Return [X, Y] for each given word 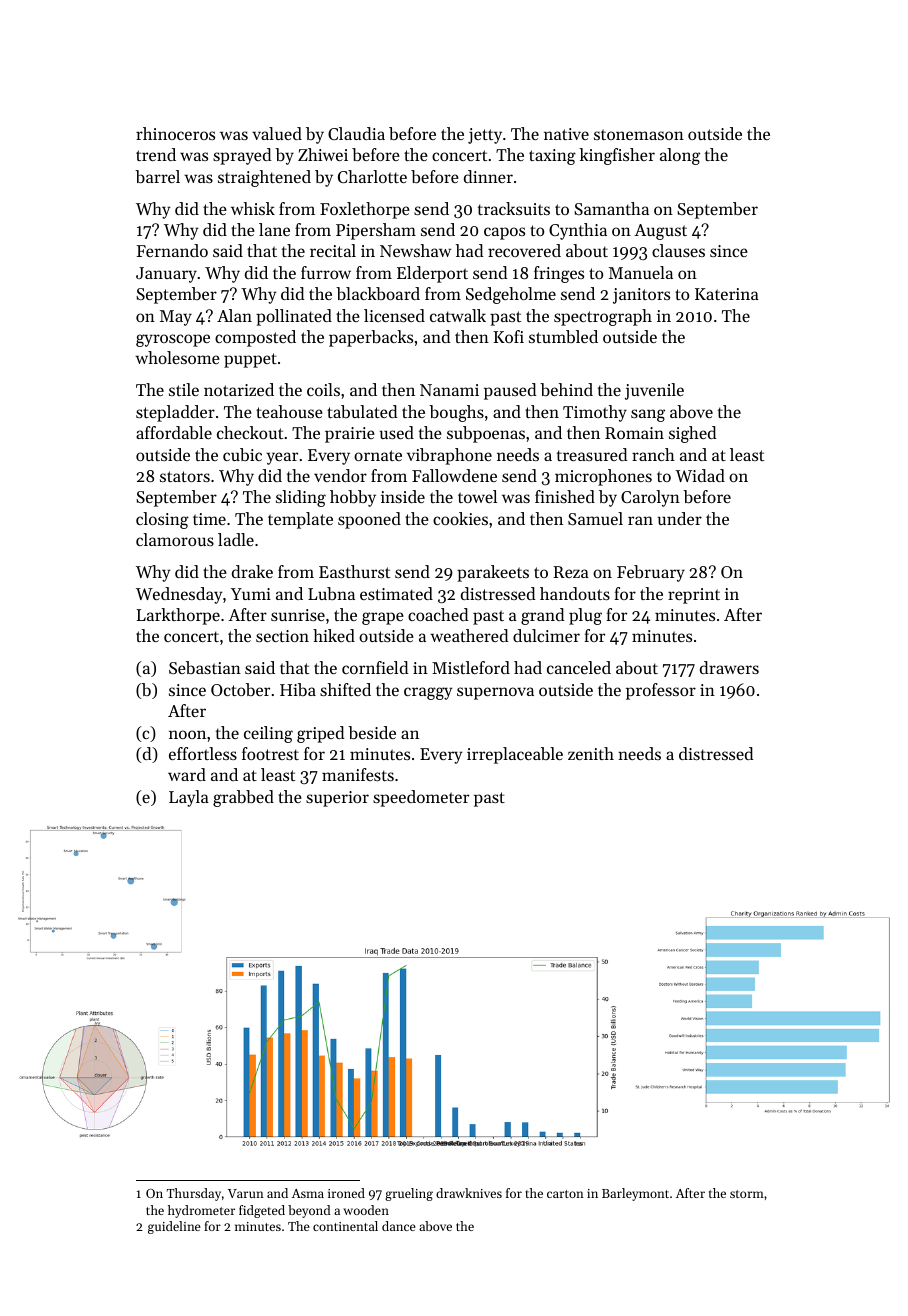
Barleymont [635, 1194]
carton [565, 1194]
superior [337, 799]
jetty [485, 136]
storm [747, 1194]
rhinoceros [175, 133]
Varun [246, 1193]
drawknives [469, 1193]
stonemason [639, 134]
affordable [174, 432]
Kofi [508, 336]
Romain [634, 433]
